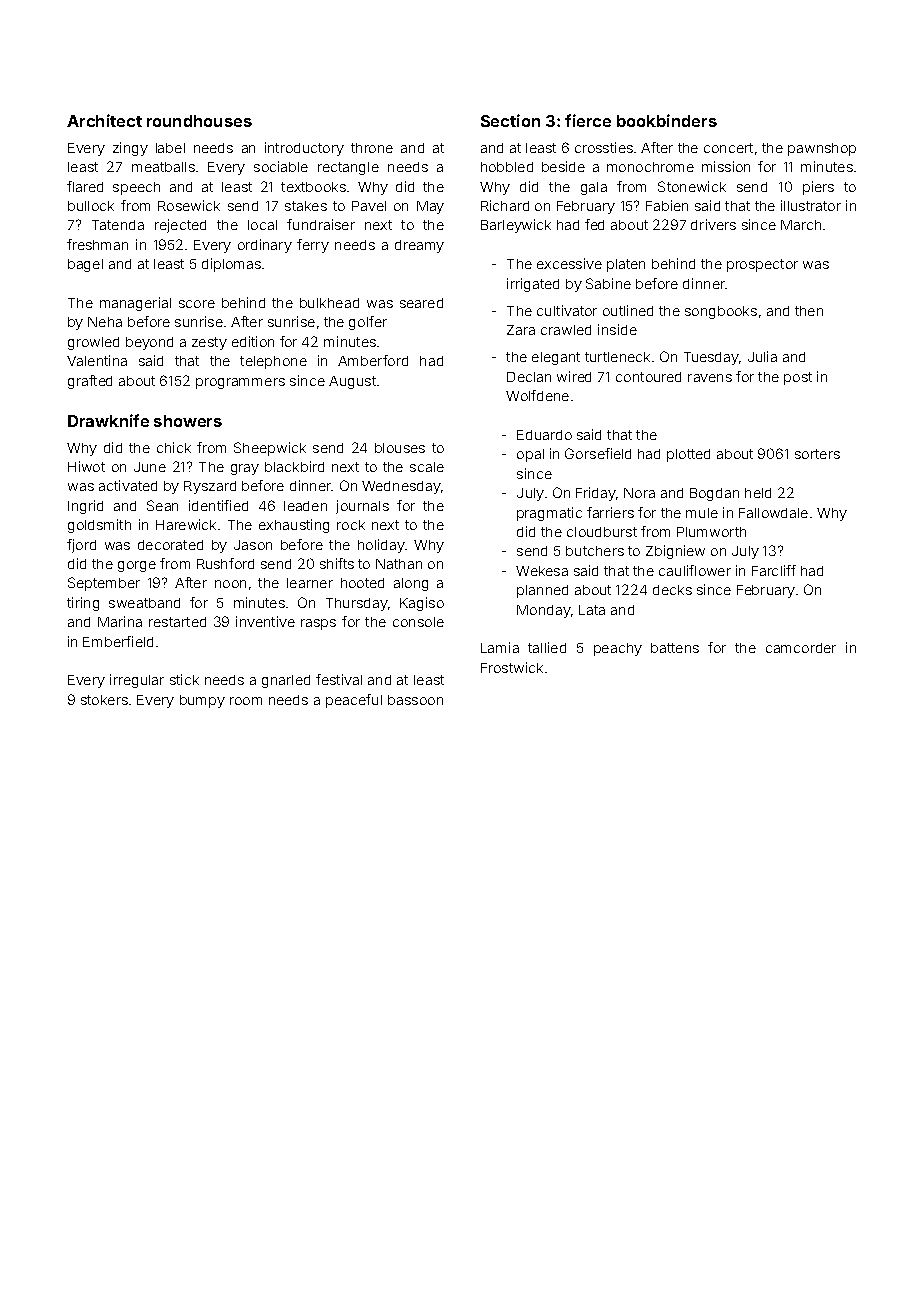 This screenshot has height=1308, width=924. Describe the element at coordinates (209, 343) in the screenshot. I see `zesty` at that location.
